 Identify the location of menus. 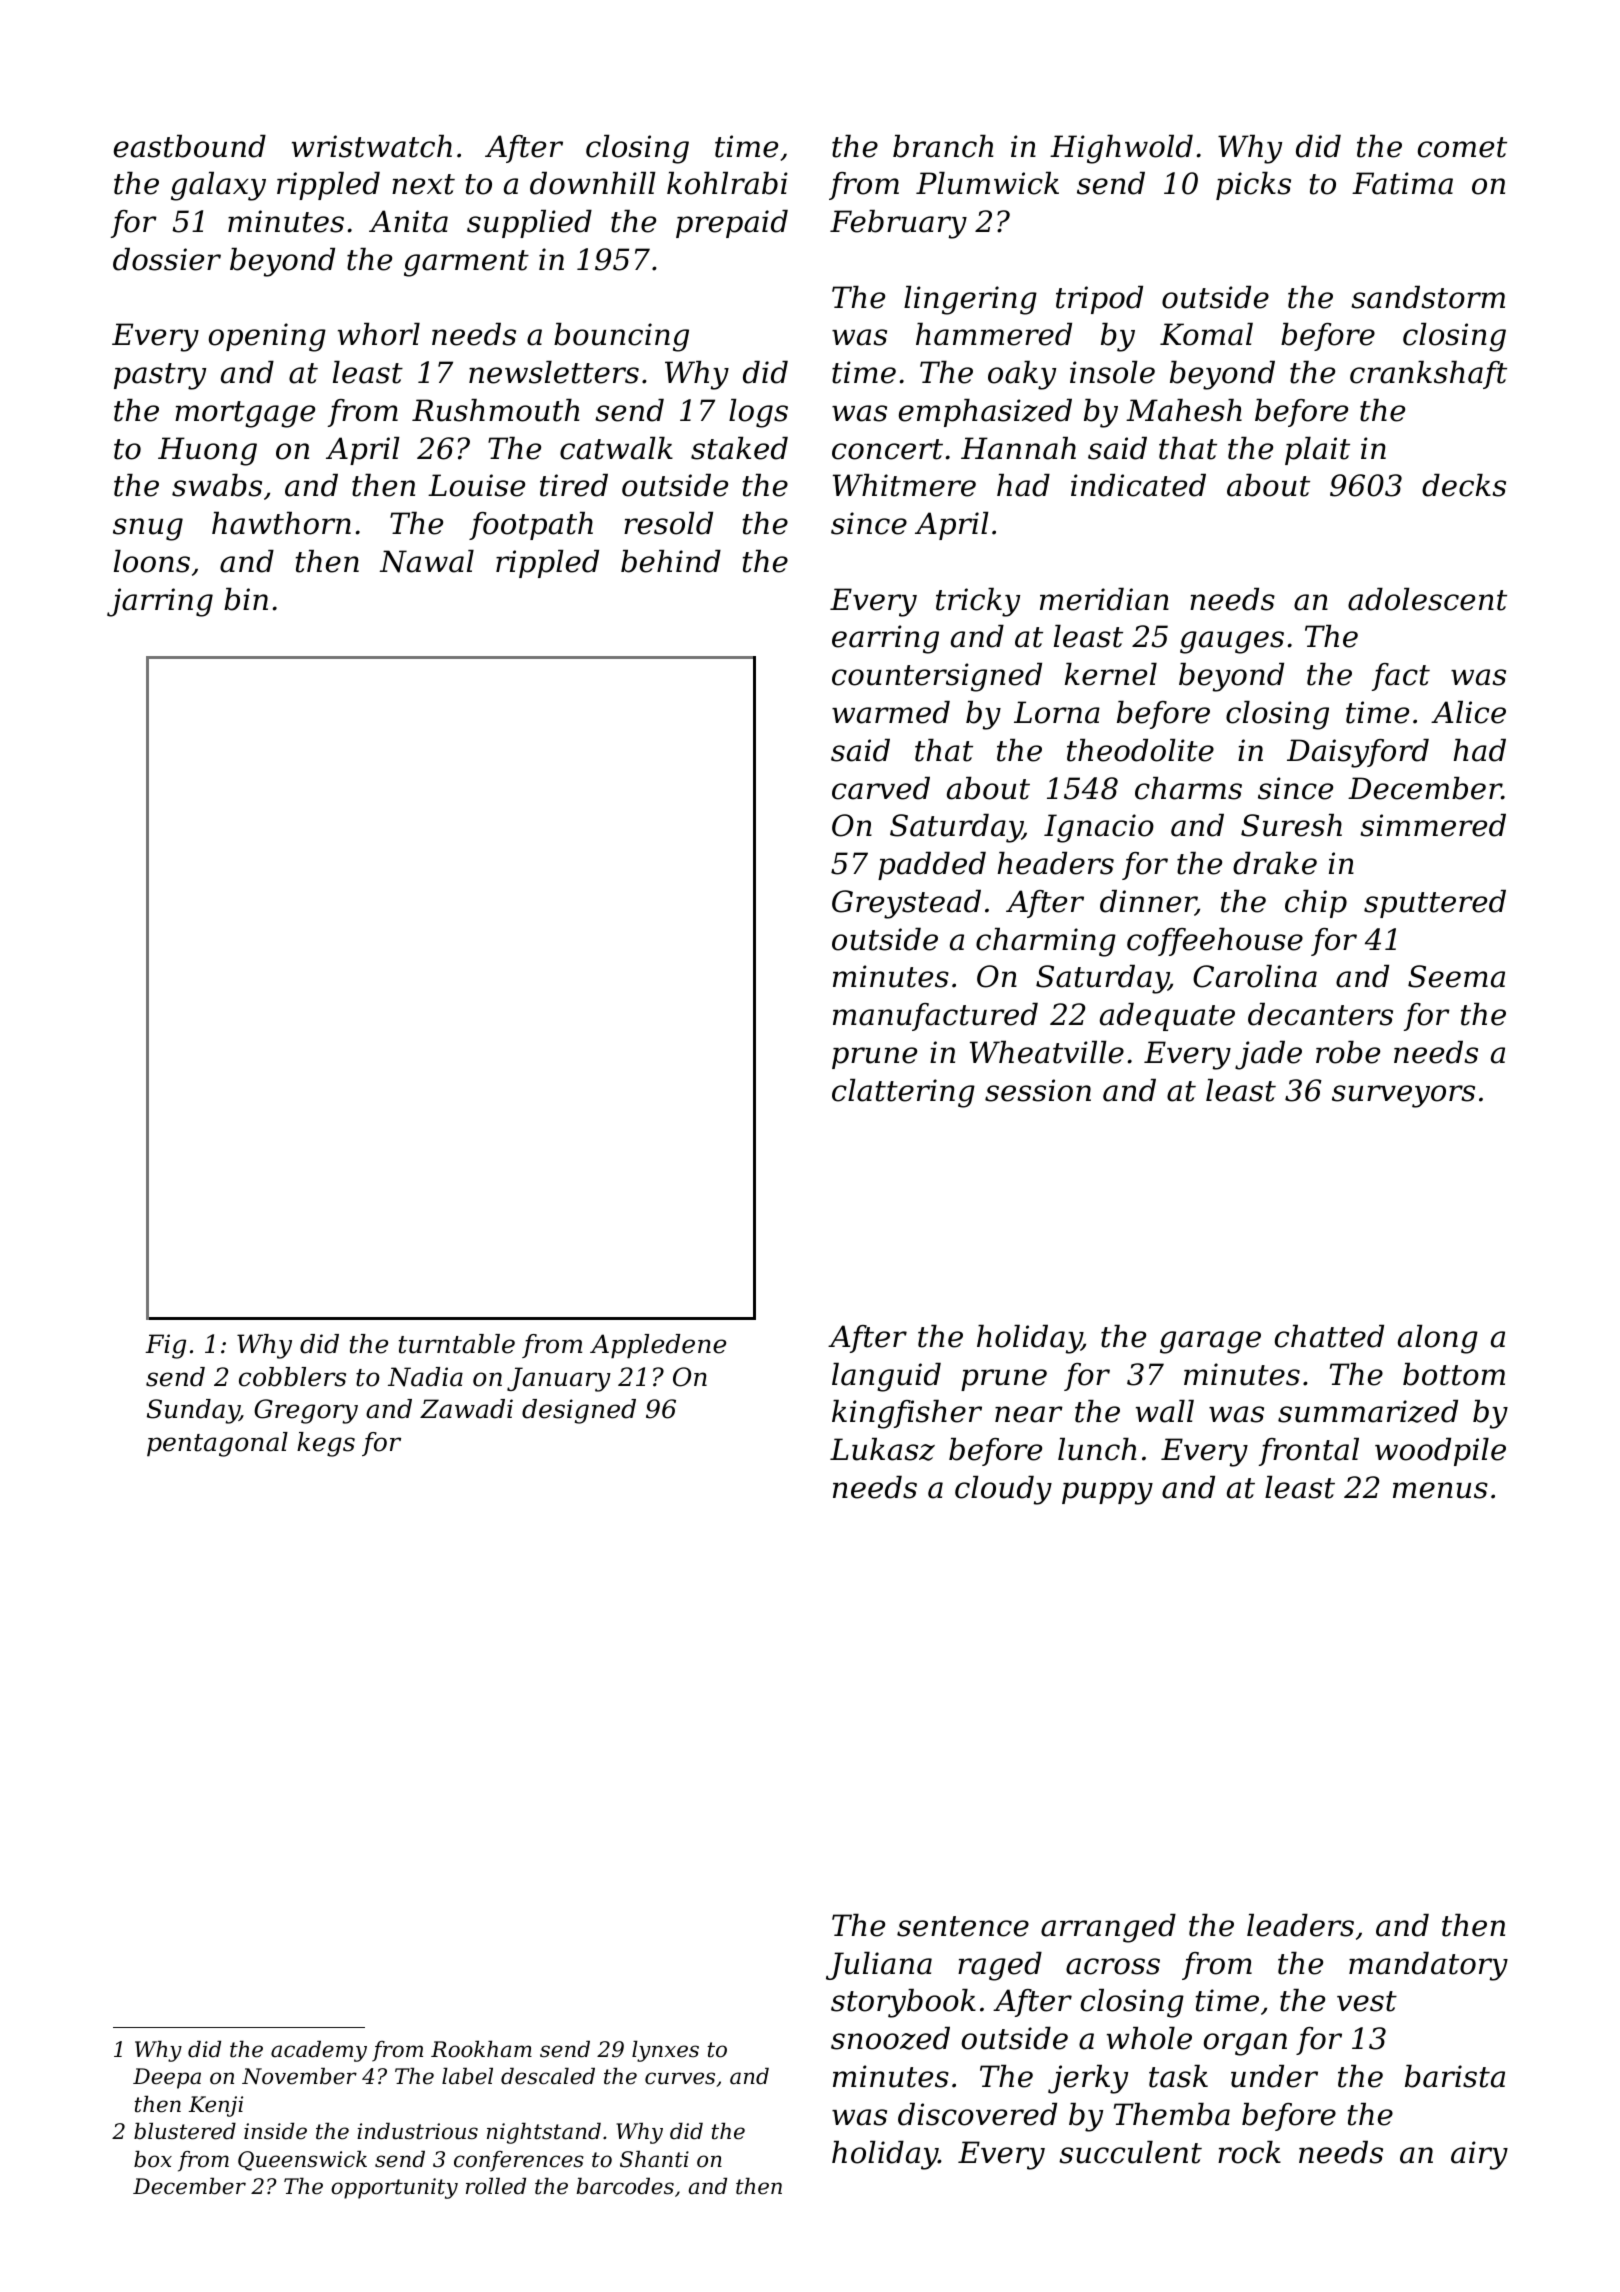
(1440, 1490).
